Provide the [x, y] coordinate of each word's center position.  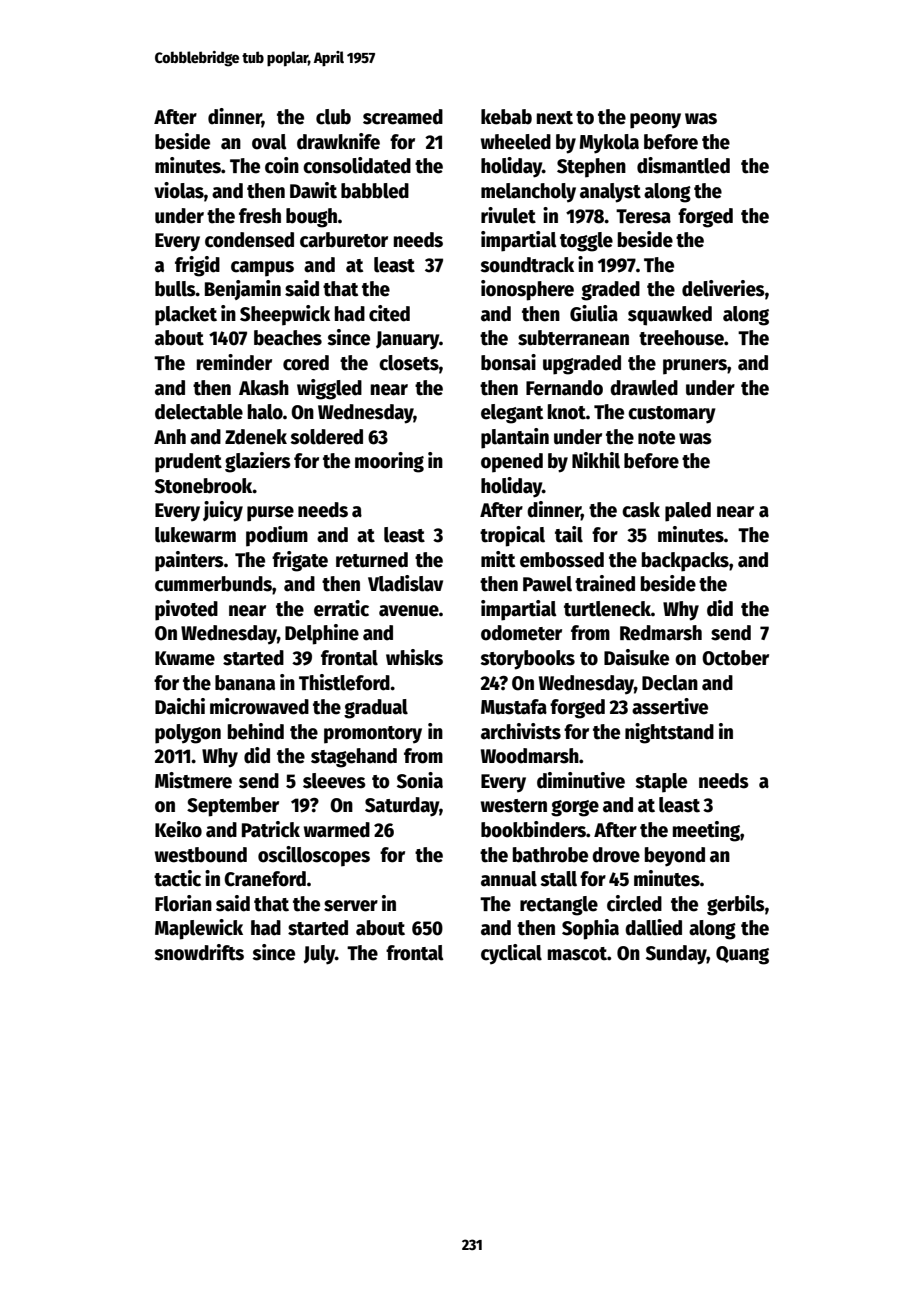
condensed [249, 240]
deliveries [723, 288]
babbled [375, 191]
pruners [695, 367]
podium [277, 536]
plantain [515, 438]
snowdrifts [199, 952]
